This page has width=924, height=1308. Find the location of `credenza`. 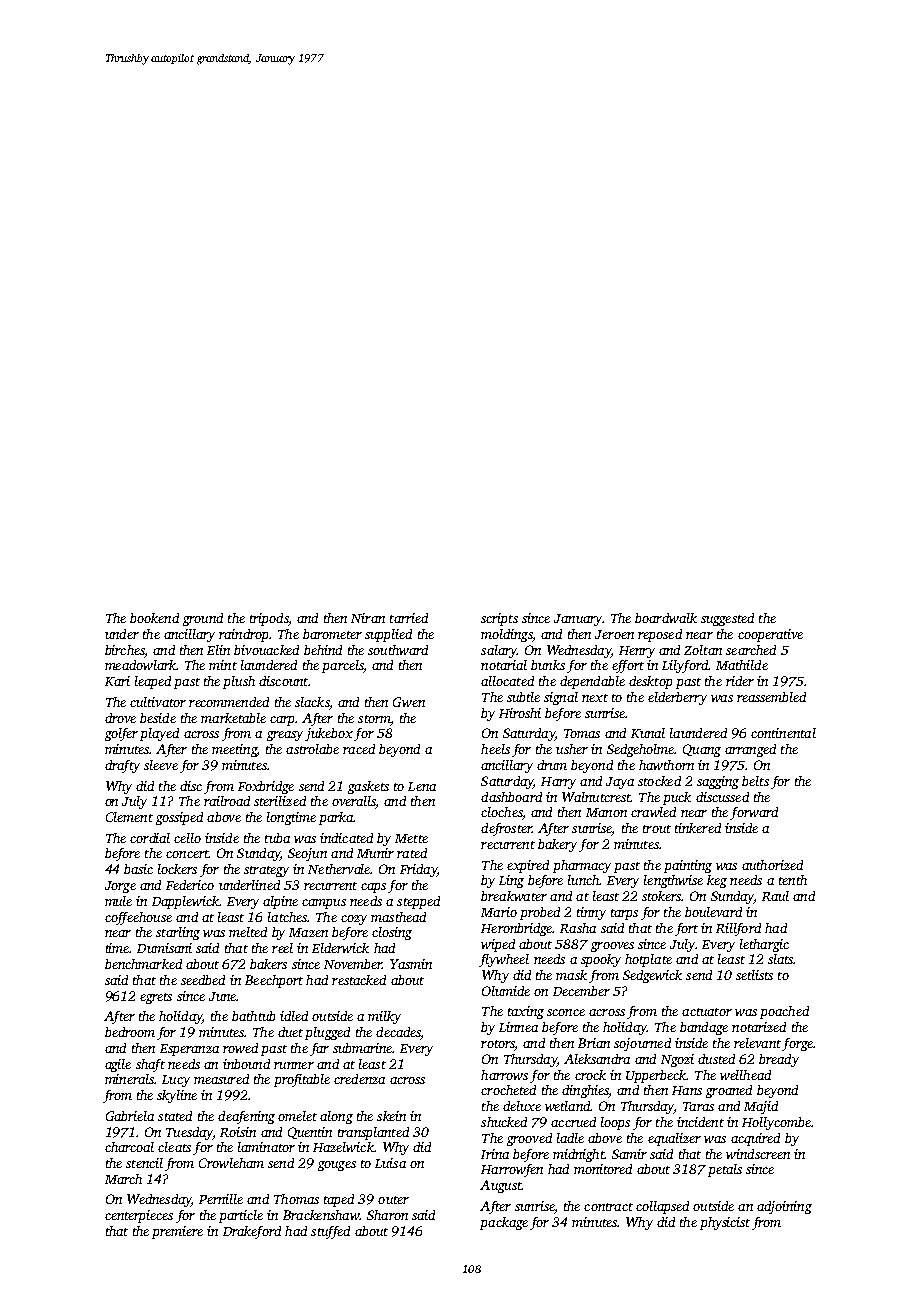

credenza is located at coordinates (359, 1079).
